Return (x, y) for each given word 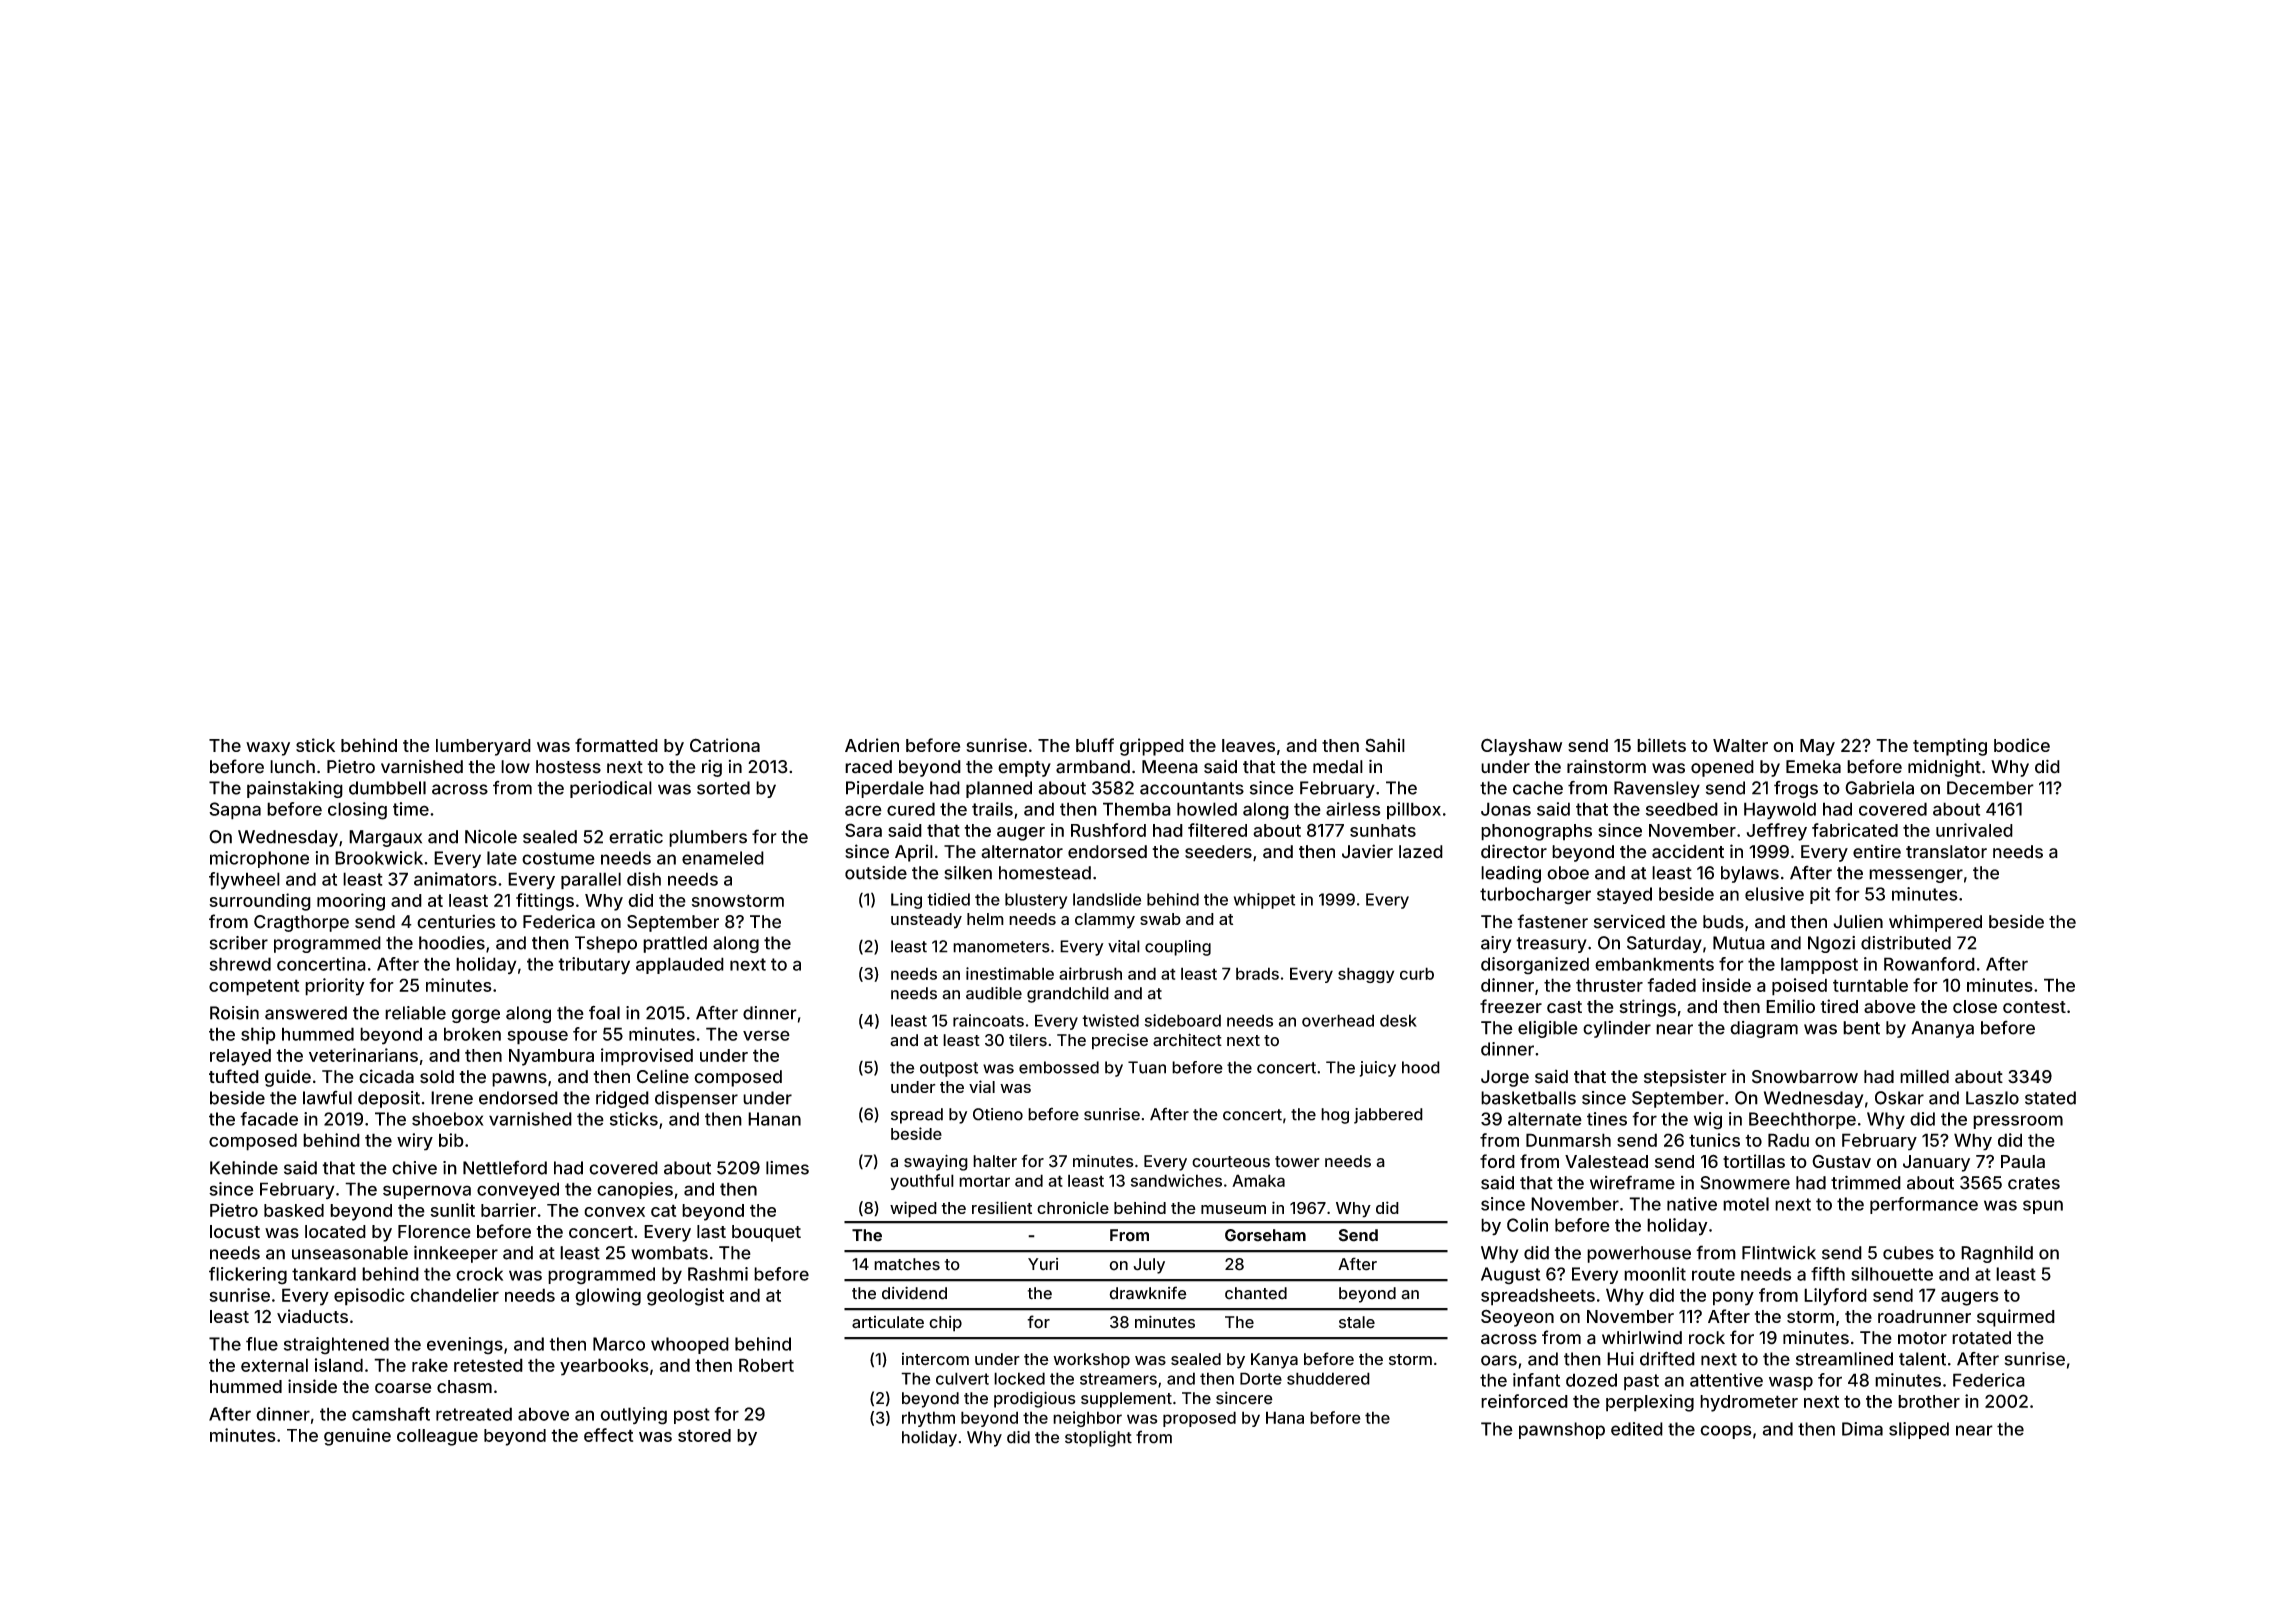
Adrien (872, 745)
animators (455, 879)
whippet (1264, 901)
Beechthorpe (1802, 1120)
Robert (766, 1365)
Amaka (1258, 1180)
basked (294, 1210)
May (1817, 747)
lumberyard (483, 747)
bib (451, 1140)
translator (1946, 852)
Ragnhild (1997, 1254)
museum (1233, 1209)
